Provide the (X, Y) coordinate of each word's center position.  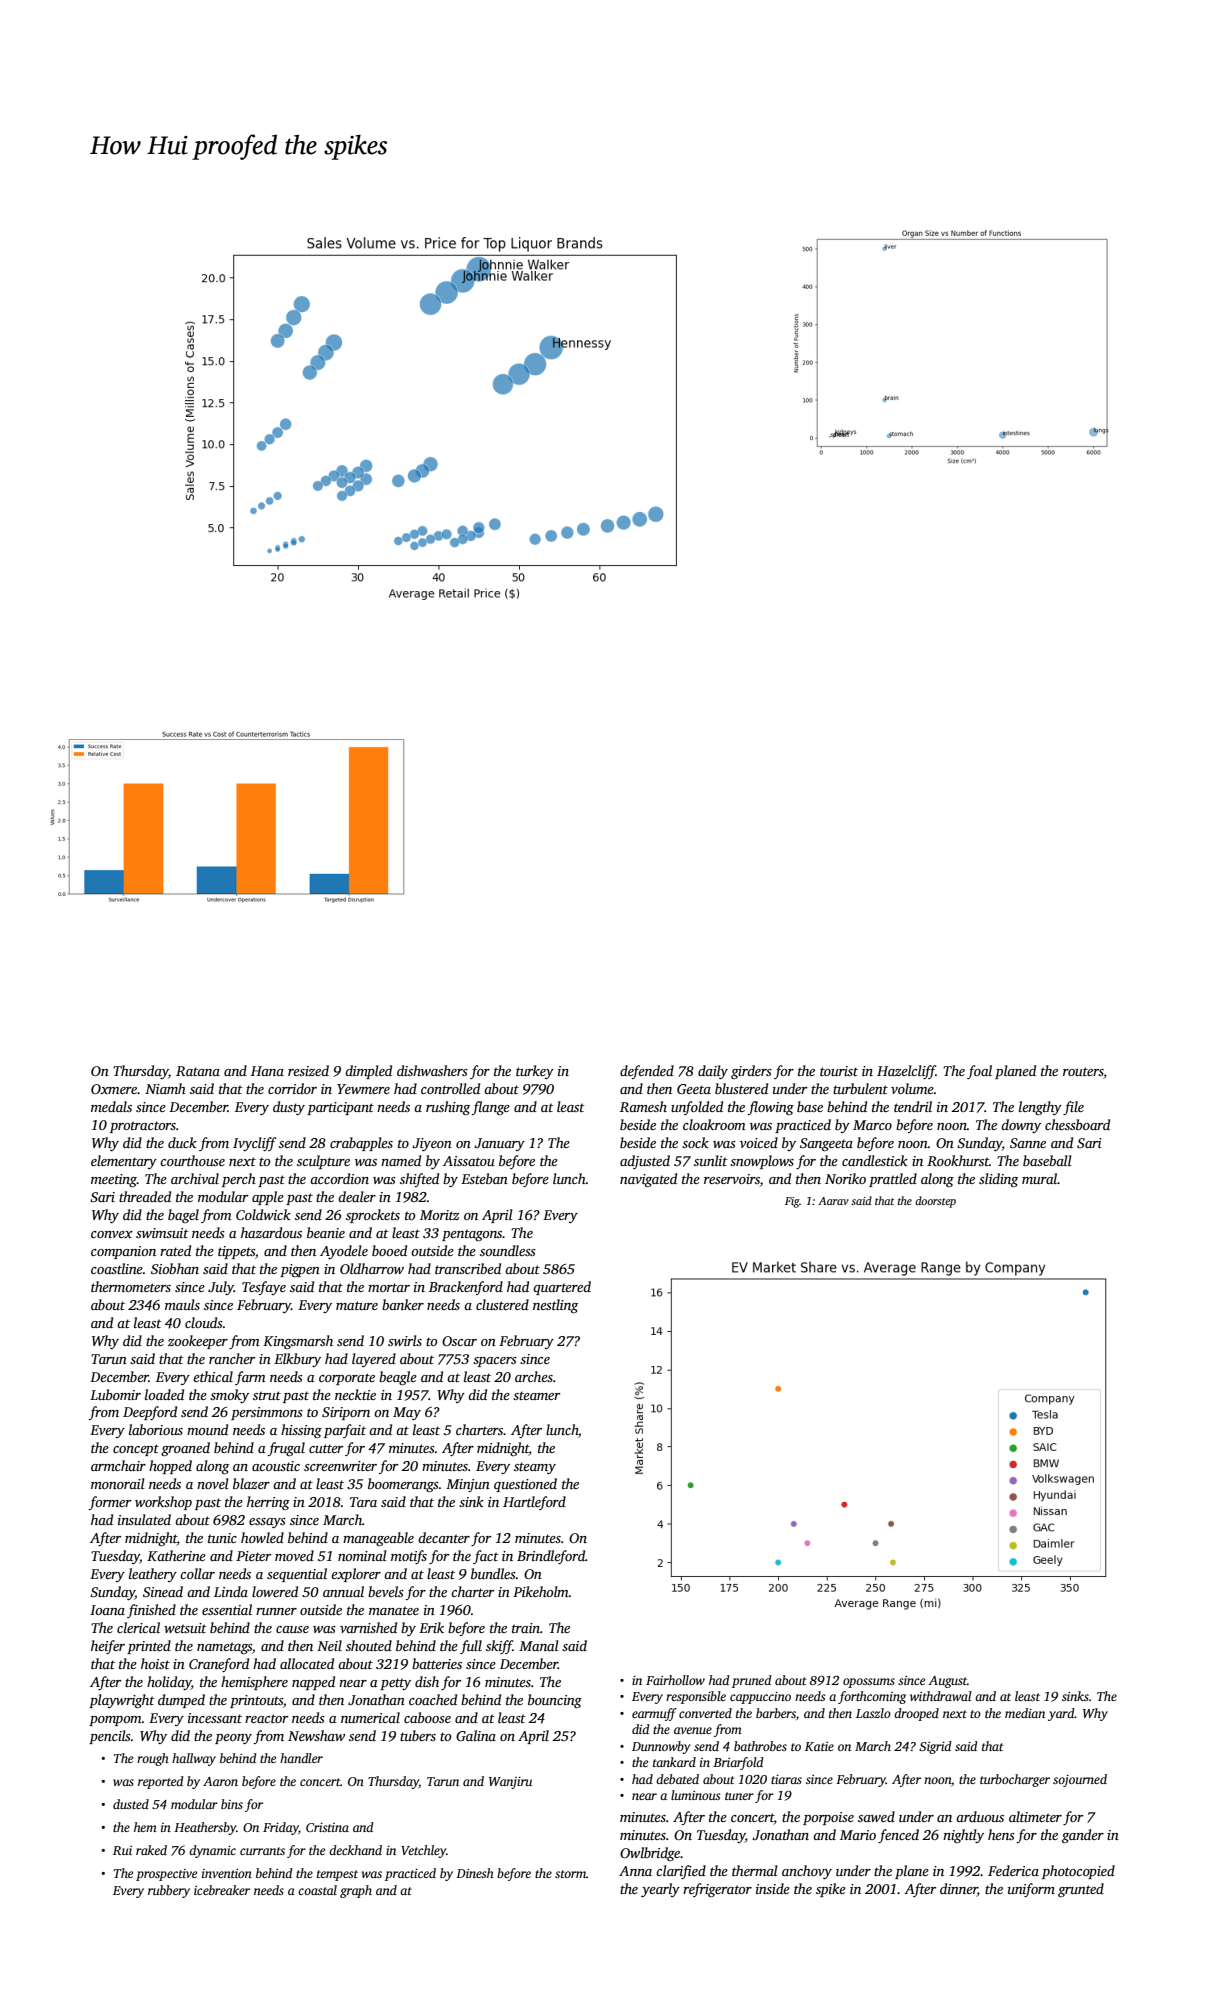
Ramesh (643, 1106)
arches (534, 1376)
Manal (539, 1645)
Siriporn (346, 1413)
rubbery (169, 1891)
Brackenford (466, 1288)
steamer (536, 1395)
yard (1061, 1714)
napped (313, 1683)
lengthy (1040, 1108)
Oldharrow (372, 1268)
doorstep (935, 1202)
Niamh (165, 1088)
